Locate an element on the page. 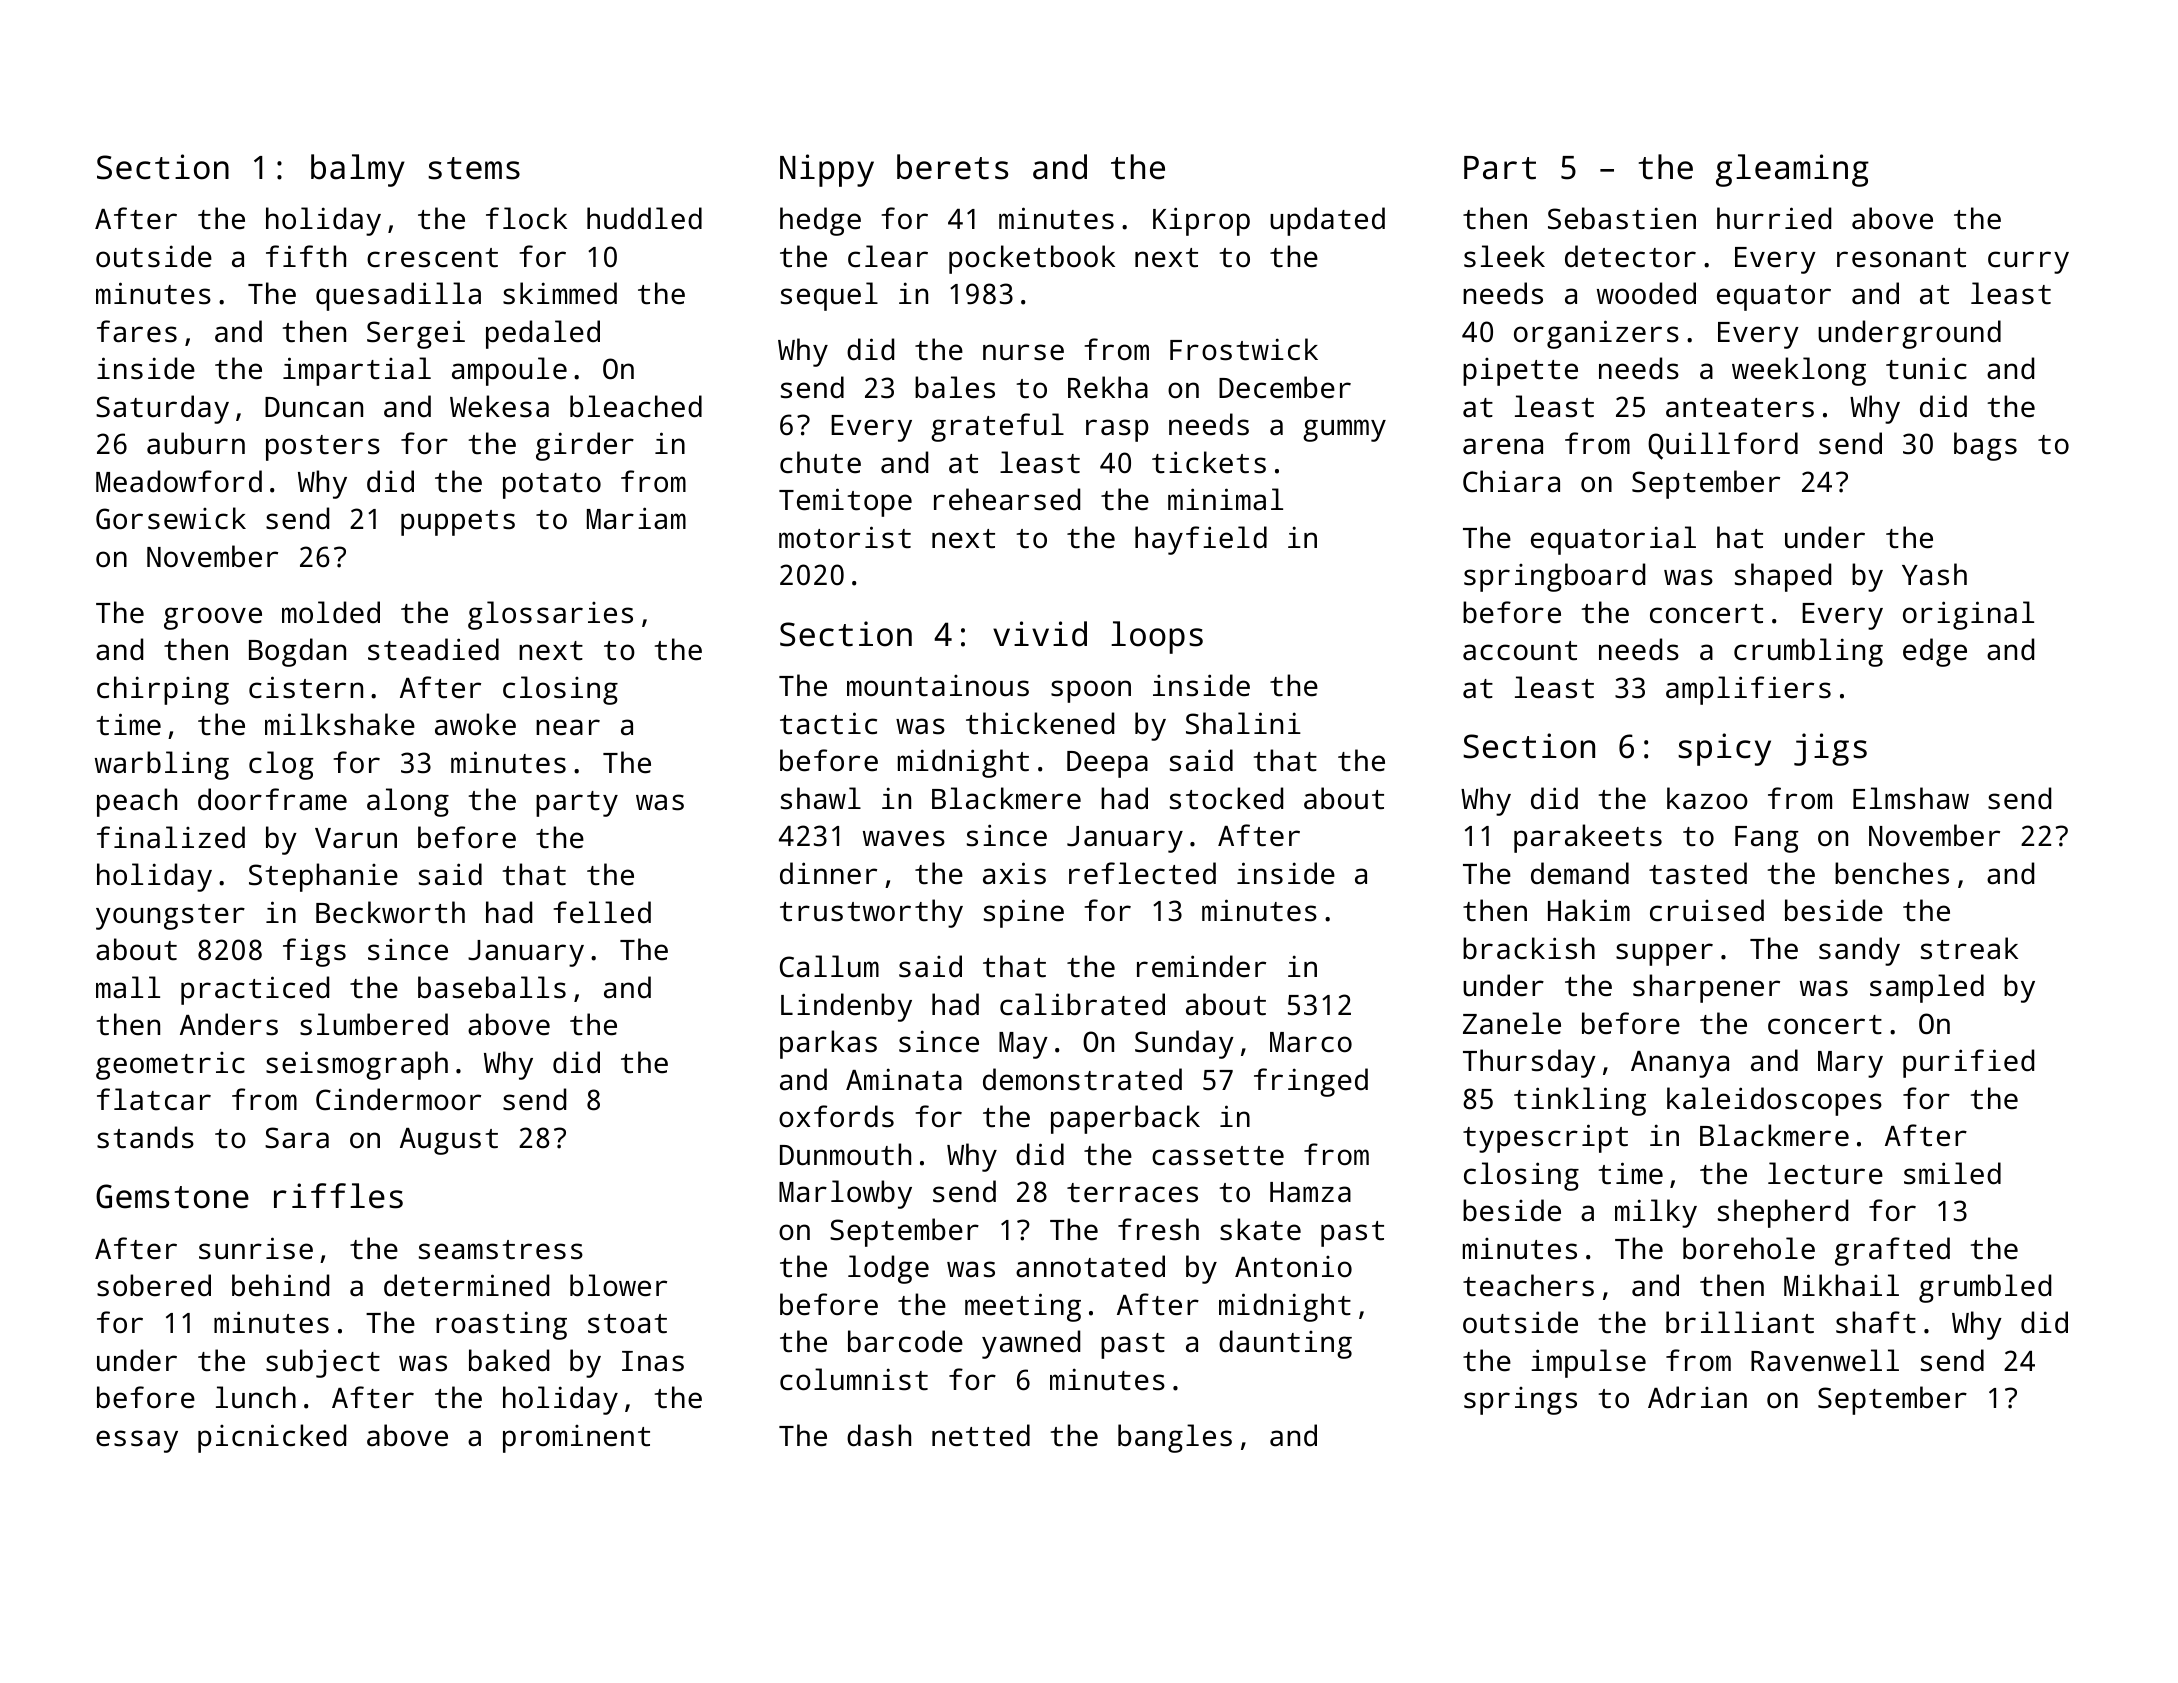  balmy is located at coordinates (358, 170).
